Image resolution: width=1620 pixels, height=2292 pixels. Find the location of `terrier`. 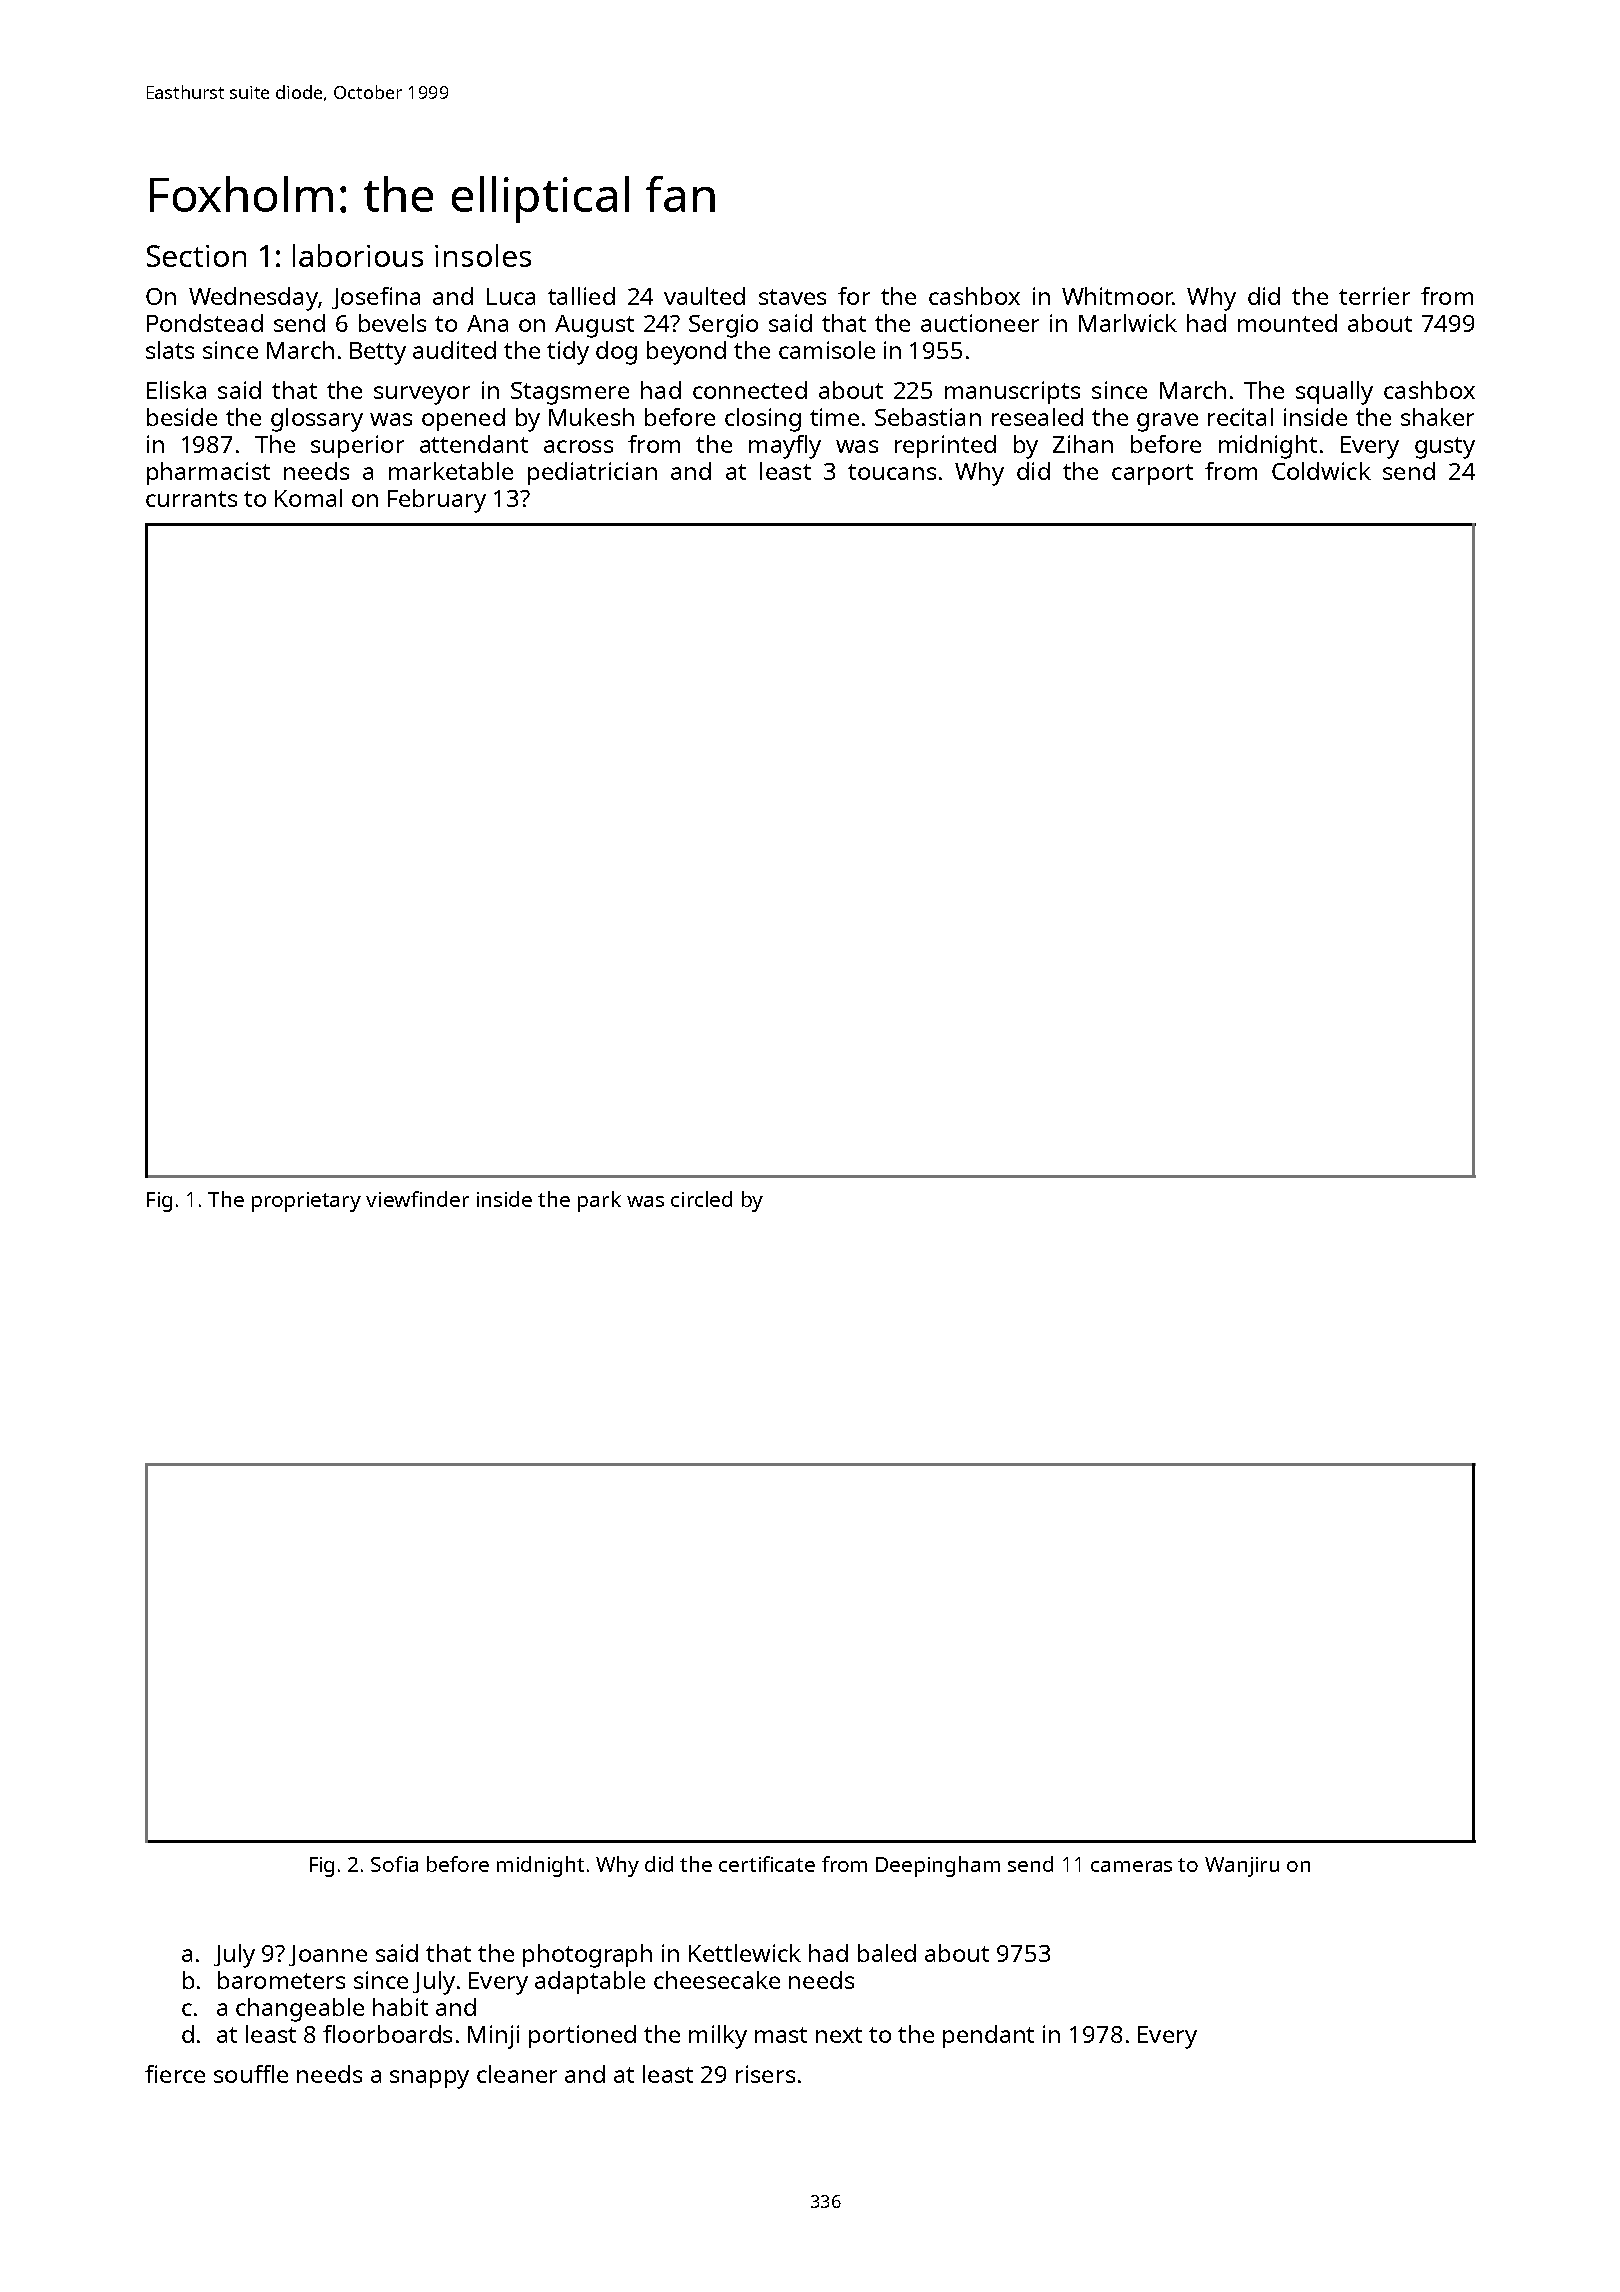

terrier is located at coordinates (1374, 296).
